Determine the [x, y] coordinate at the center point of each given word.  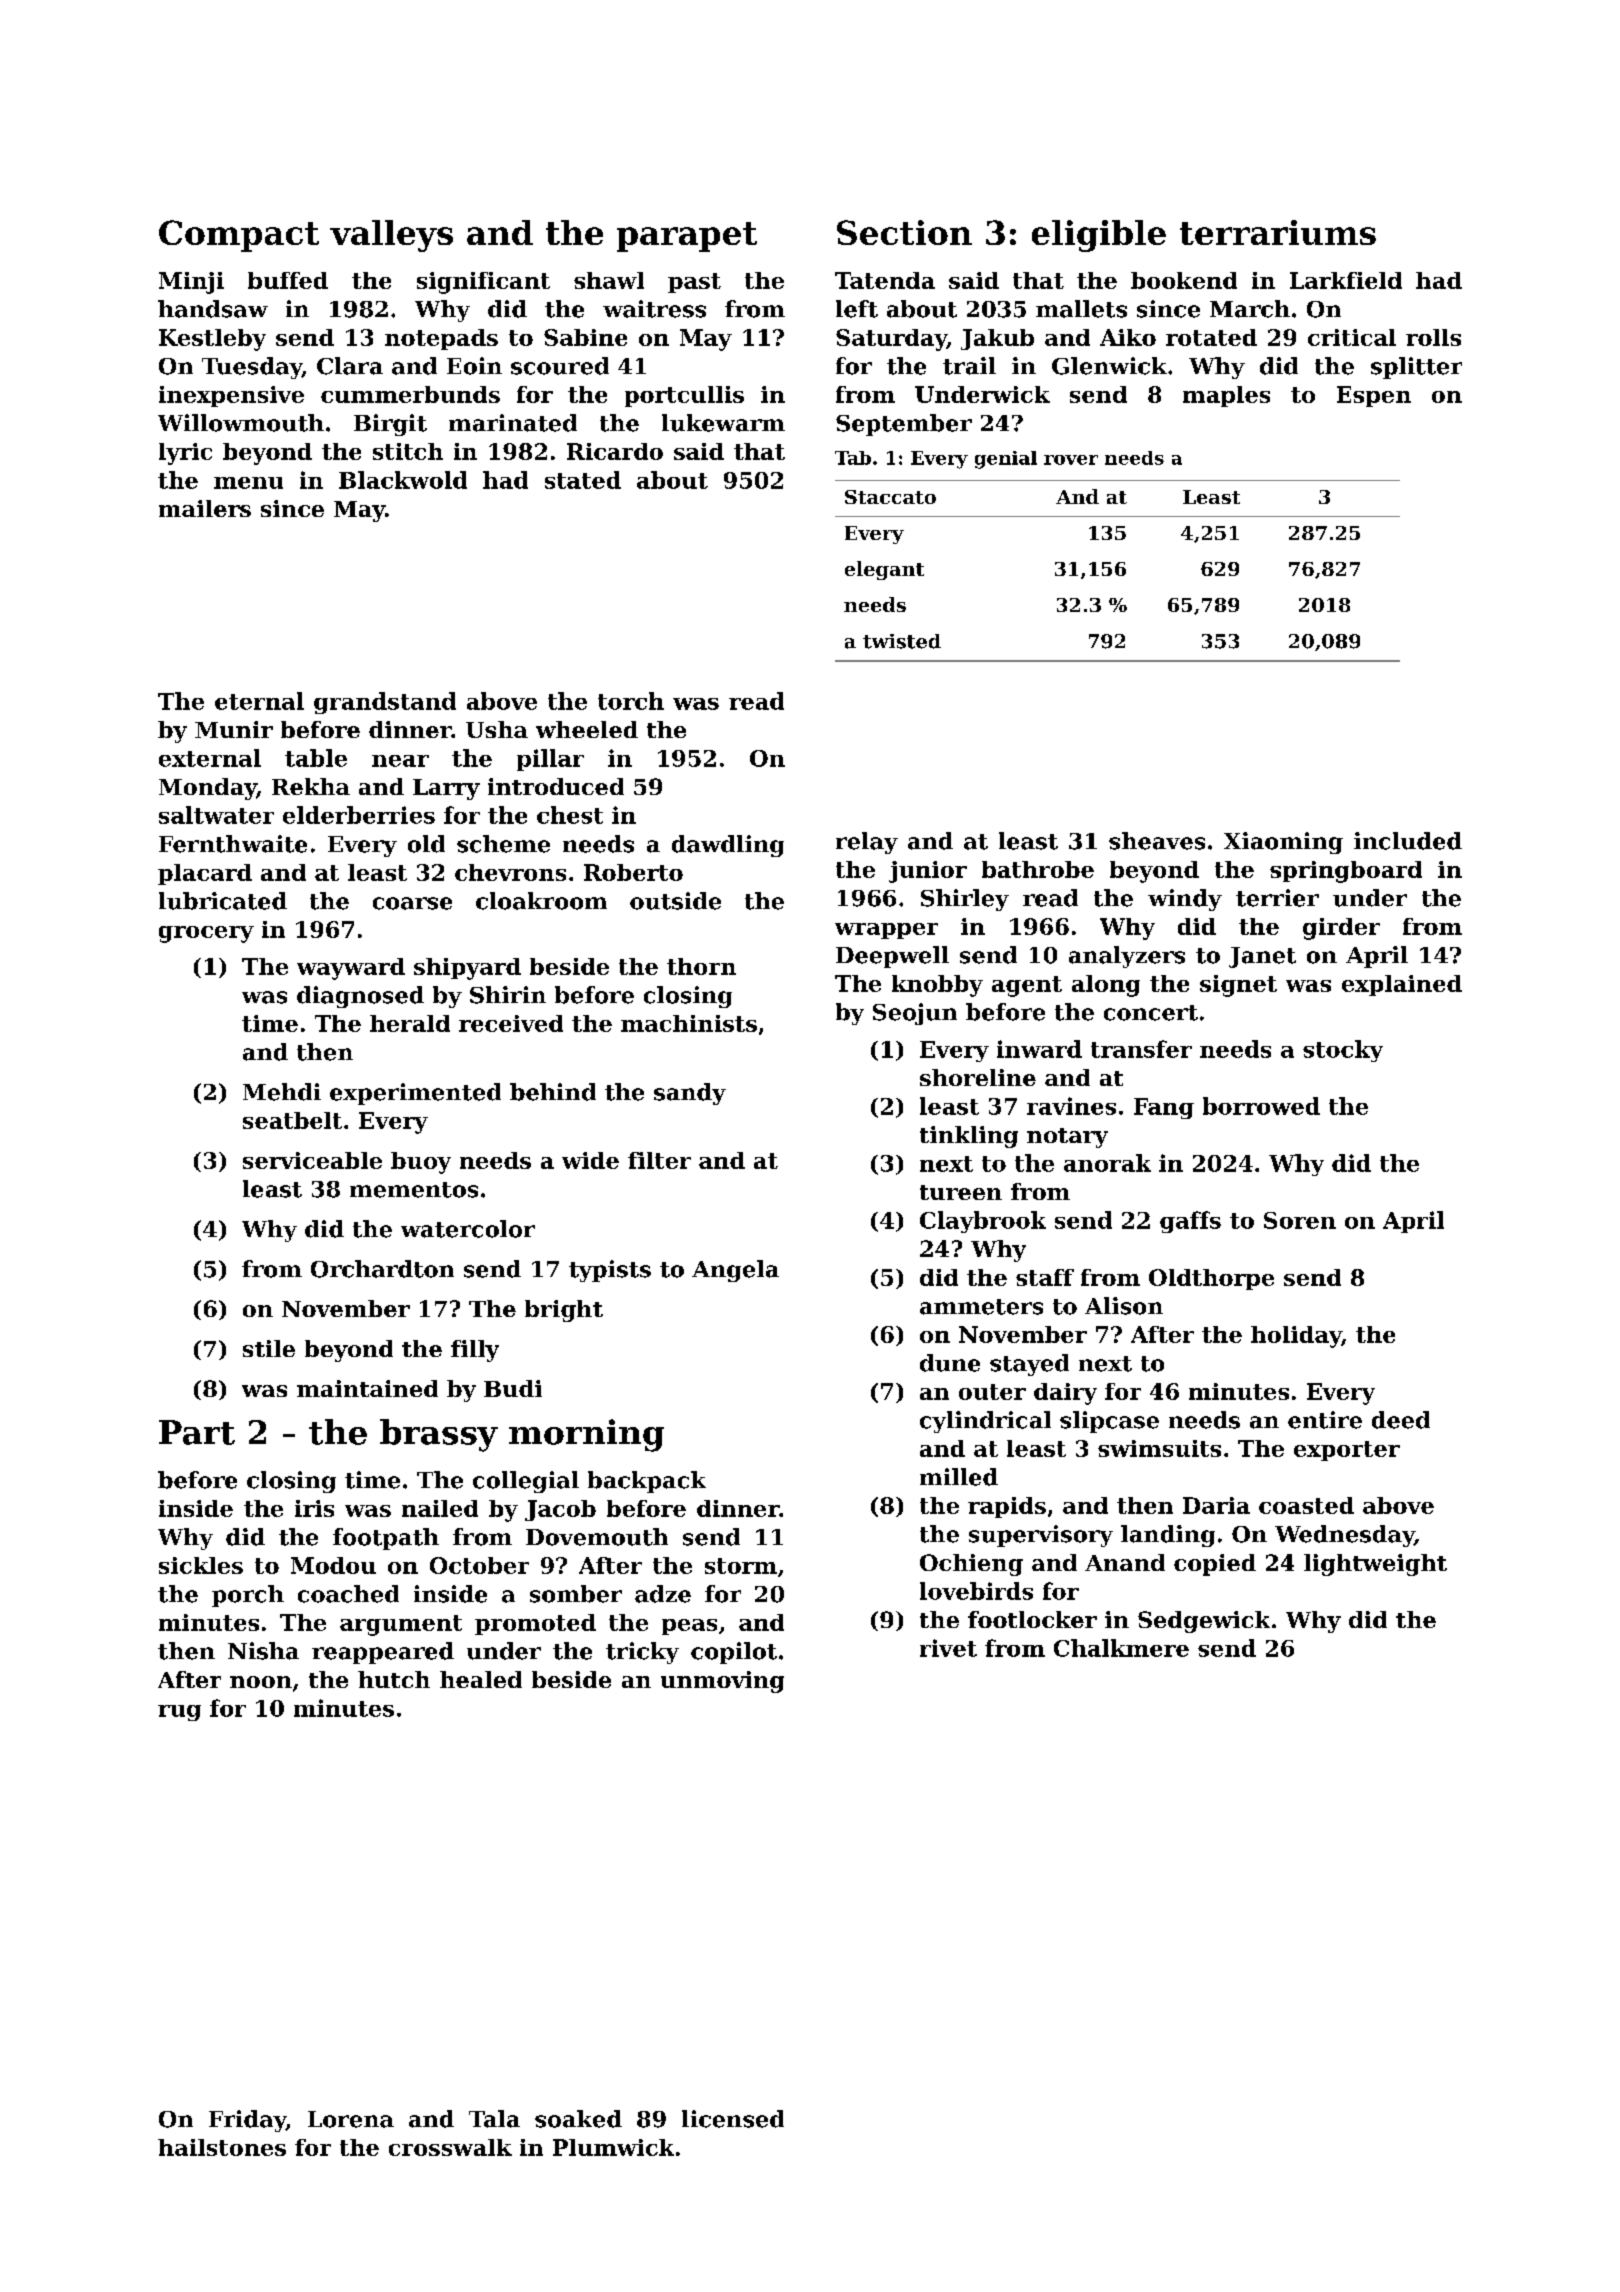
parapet [687, 237]
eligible [1099, 236]
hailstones [222, 2147]
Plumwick [613, 2147]
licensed [733, 2119]
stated [583, 480]
